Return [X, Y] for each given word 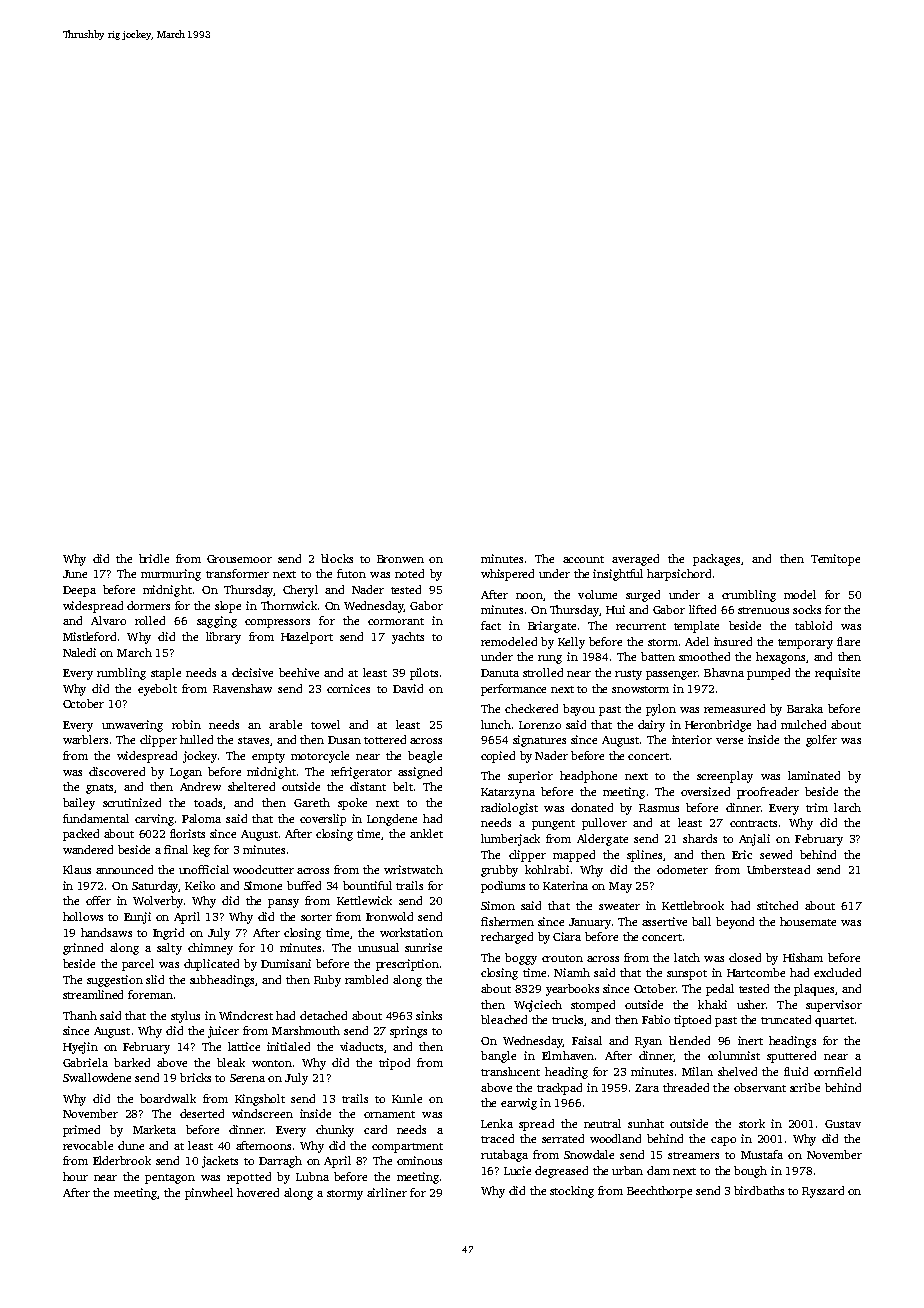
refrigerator [361, 773]
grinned [83, 949]
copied [498, 757]
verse [729, 741]
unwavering [132, 726]
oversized [705, 791]
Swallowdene [97, 1077]
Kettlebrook [693, 905]
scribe [805, 1087]
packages [716, 560]
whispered [507, 575]
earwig [519, 1104]
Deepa [79, 591]
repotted [249, 1178]
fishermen [507, 921]
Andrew [200, 786]
